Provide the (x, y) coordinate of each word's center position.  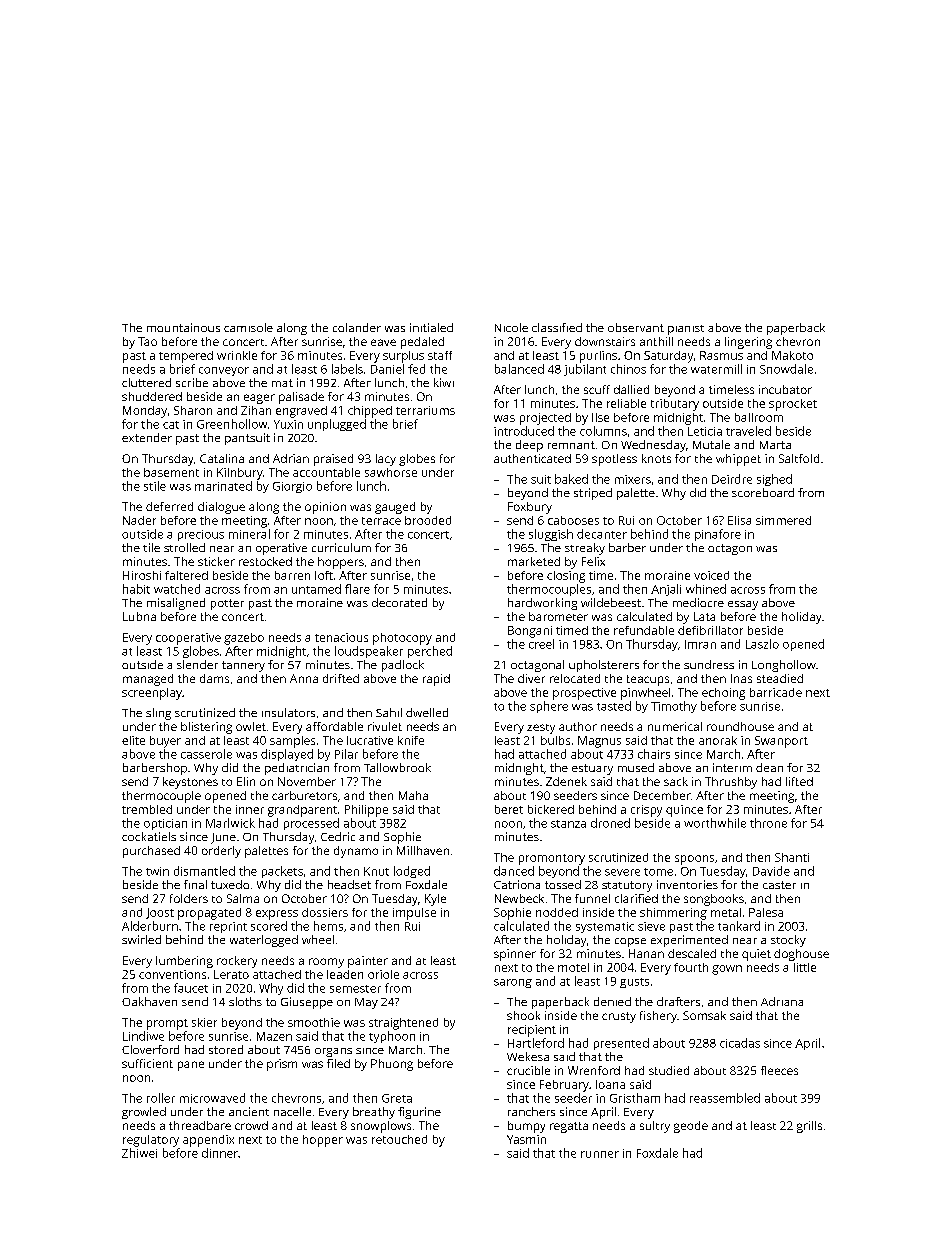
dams (214, 678)
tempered (186, 357)
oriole (383, 974)
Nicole (511, 327)
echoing (723, 694)
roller (161, 1098)
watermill (716, 369)
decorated (399, 602)
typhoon (392, 1037)
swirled (141, 939)
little (805, 967)
